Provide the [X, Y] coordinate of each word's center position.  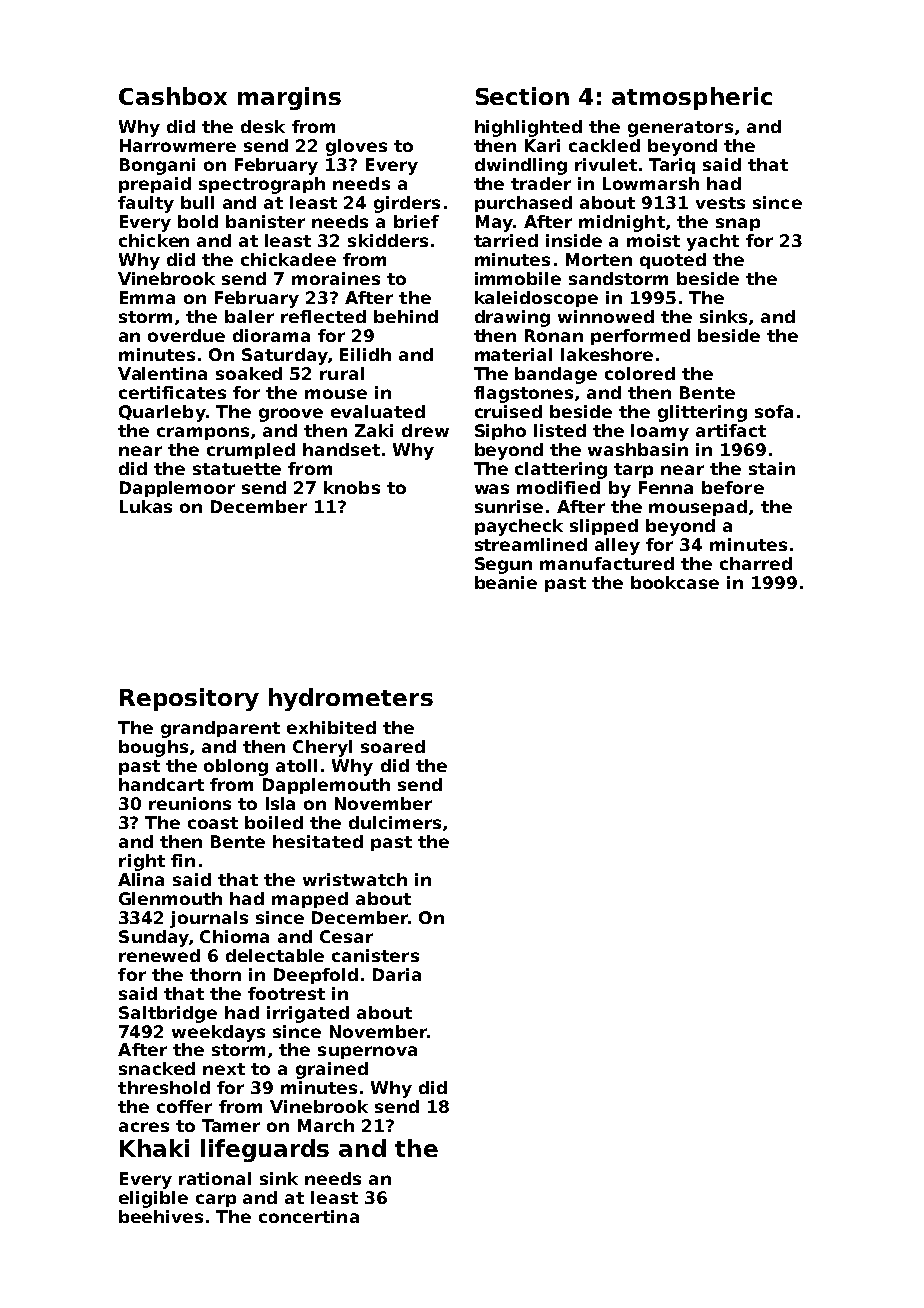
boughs [153, 748]
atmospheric [692, 98]
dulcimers [395, 822]
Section [522, 96]
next [224, 1069]
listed [560, 430]
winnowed [606, 316]
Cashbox [173, 96]
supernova [367, 1052]
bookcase [675, 582]
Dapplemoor [177, 489]
